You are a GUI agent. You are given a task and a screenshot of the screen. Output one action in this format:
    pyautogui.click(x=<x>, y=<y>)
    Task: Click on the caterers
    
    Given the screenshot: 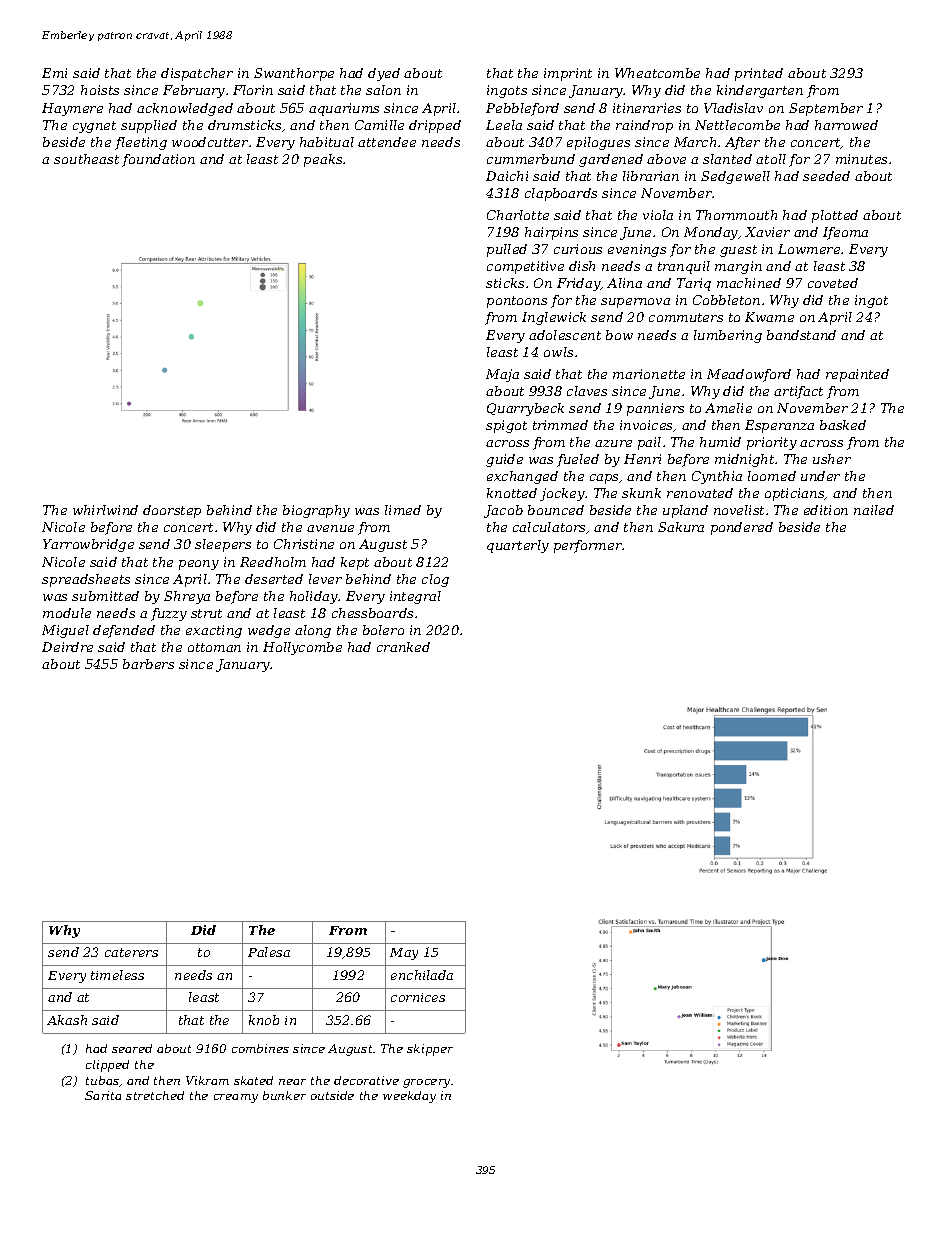 What is the action you would take?
    pyautogui.click(x=131, y=952)
